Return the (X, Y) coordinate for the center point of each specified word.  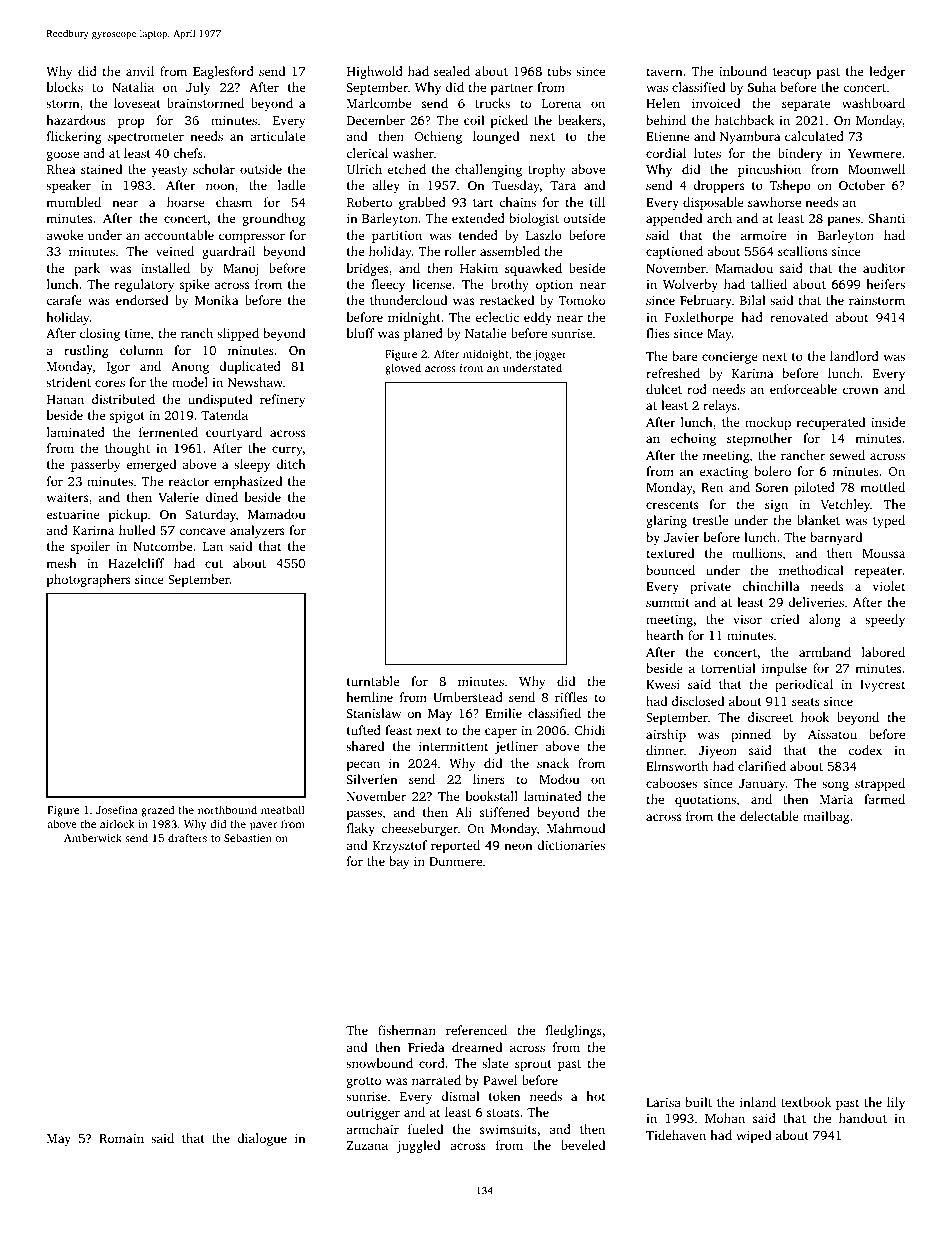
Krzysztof (400, 846)
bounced (670, 570)
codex (865, 750)
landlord (854, 356)
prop (131, 123)
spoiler (90, 547)
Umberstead (468, 697)
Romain (121, 1138)
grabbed (422, 203)
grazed (157, 811)
